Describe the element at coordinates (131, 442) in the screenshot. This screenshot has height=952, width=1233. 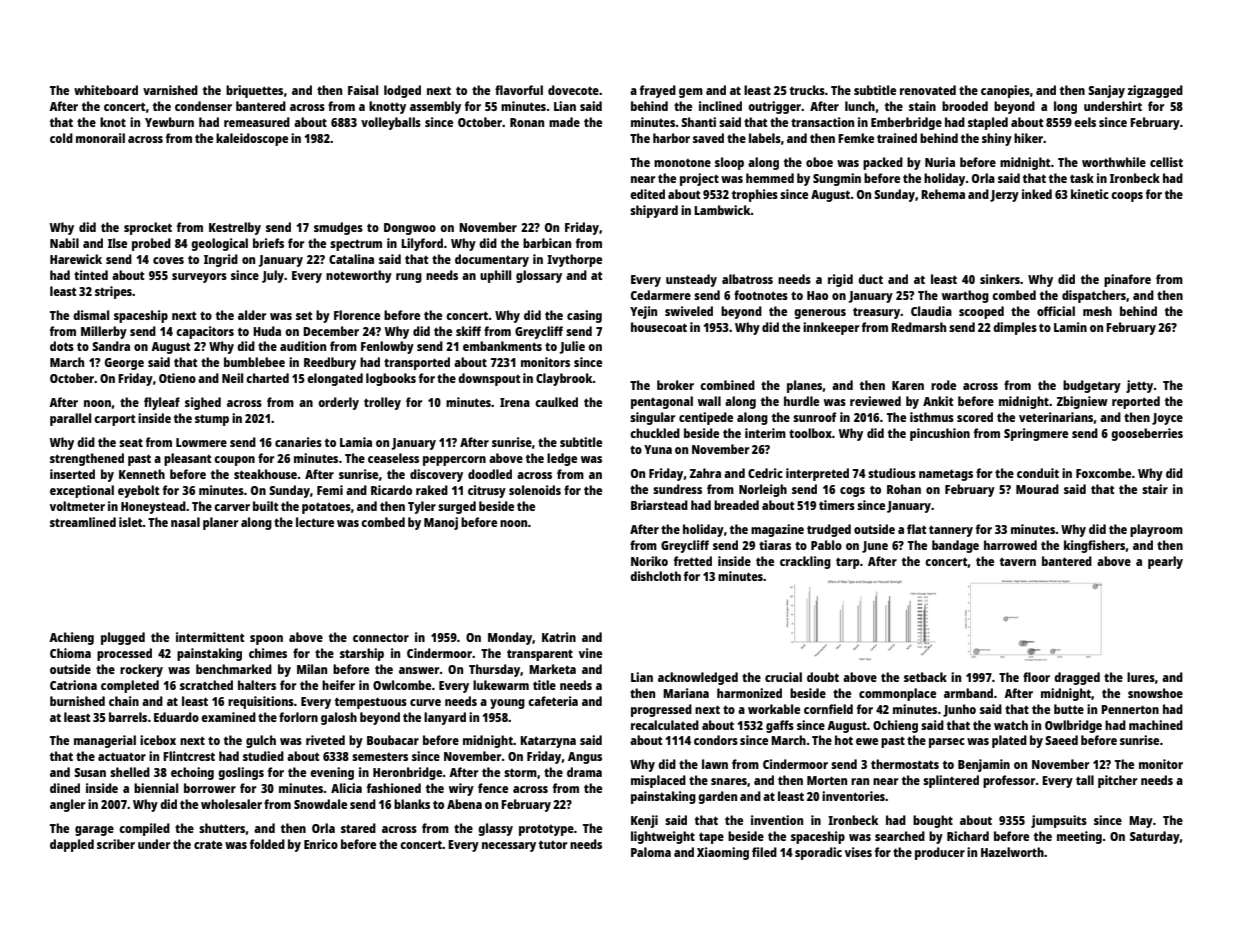
I see `seat` at that location.
